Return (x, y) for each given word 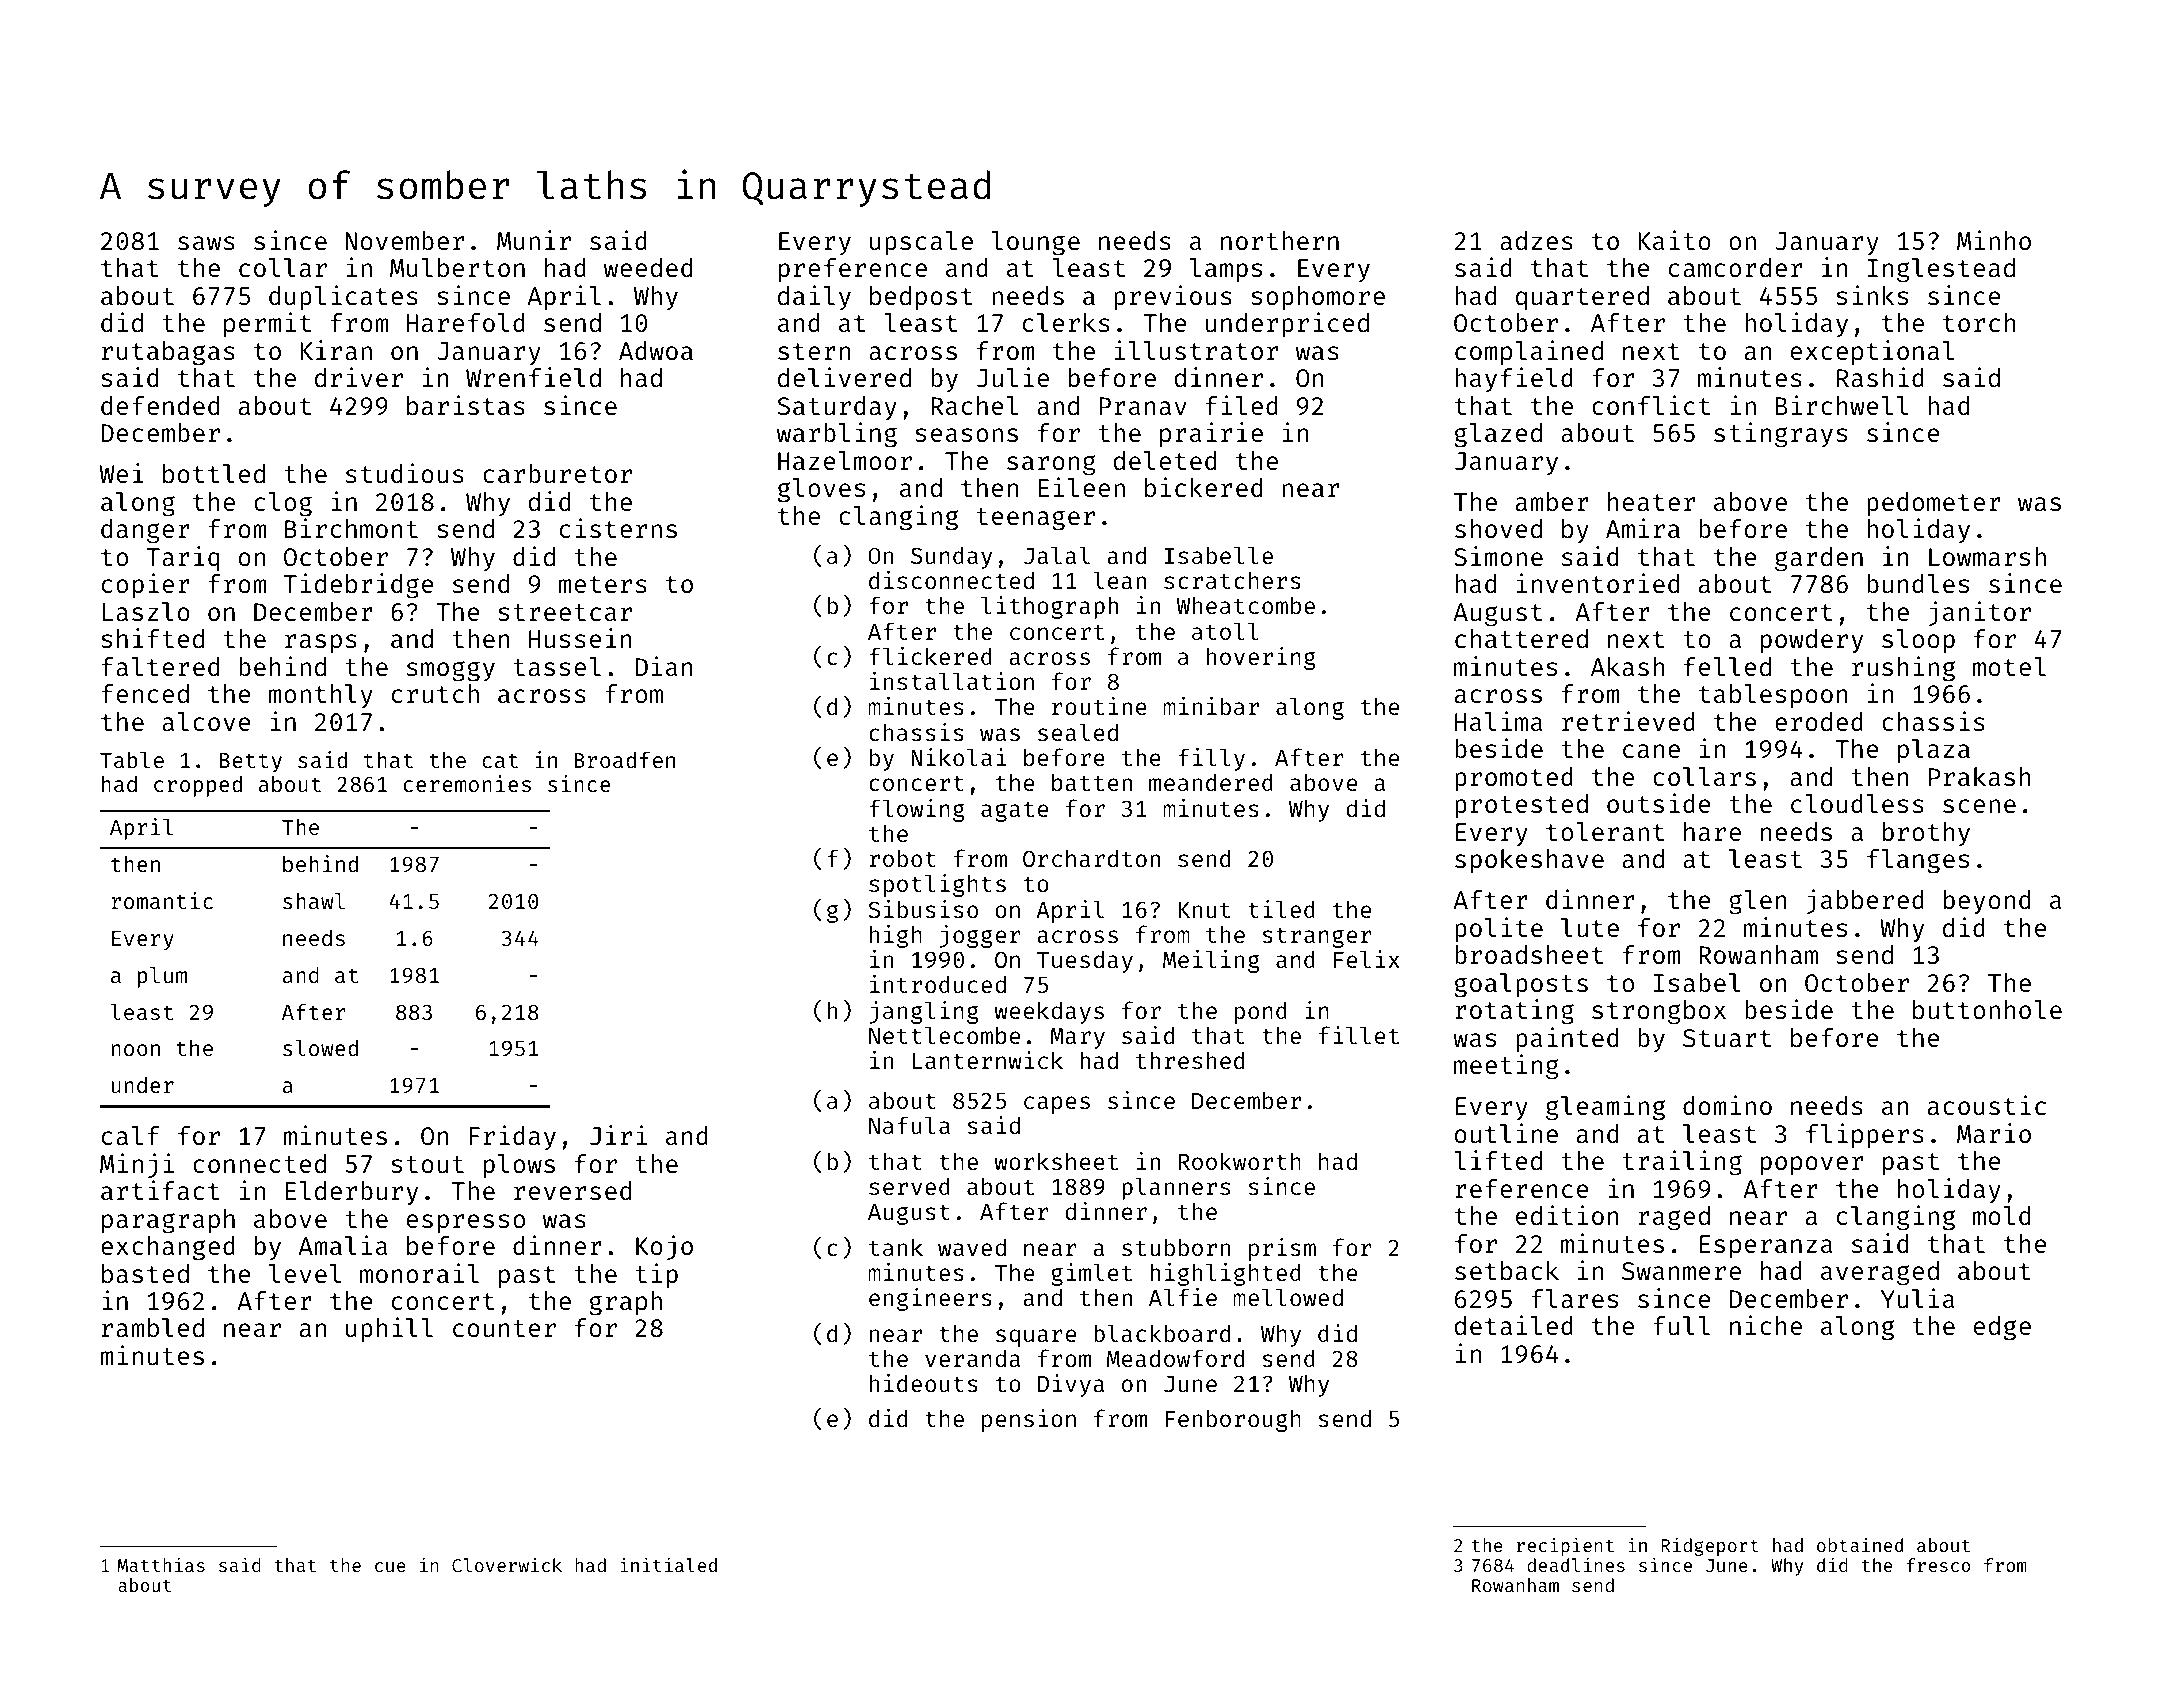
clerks (1066, 323)
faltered (160, 667)
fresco (1938, 1565)
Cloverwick (507, 1564)
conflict (1651, 405)
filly (1211, 759)
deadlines (1576, 1565)
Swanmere (1681, 1271)
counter (504, 1329)
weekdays (1049, 1012)
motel (2009, 667)
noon (135, 1050)
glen (1758, 902)
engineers (930, 1299)
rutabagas (168, 353)
